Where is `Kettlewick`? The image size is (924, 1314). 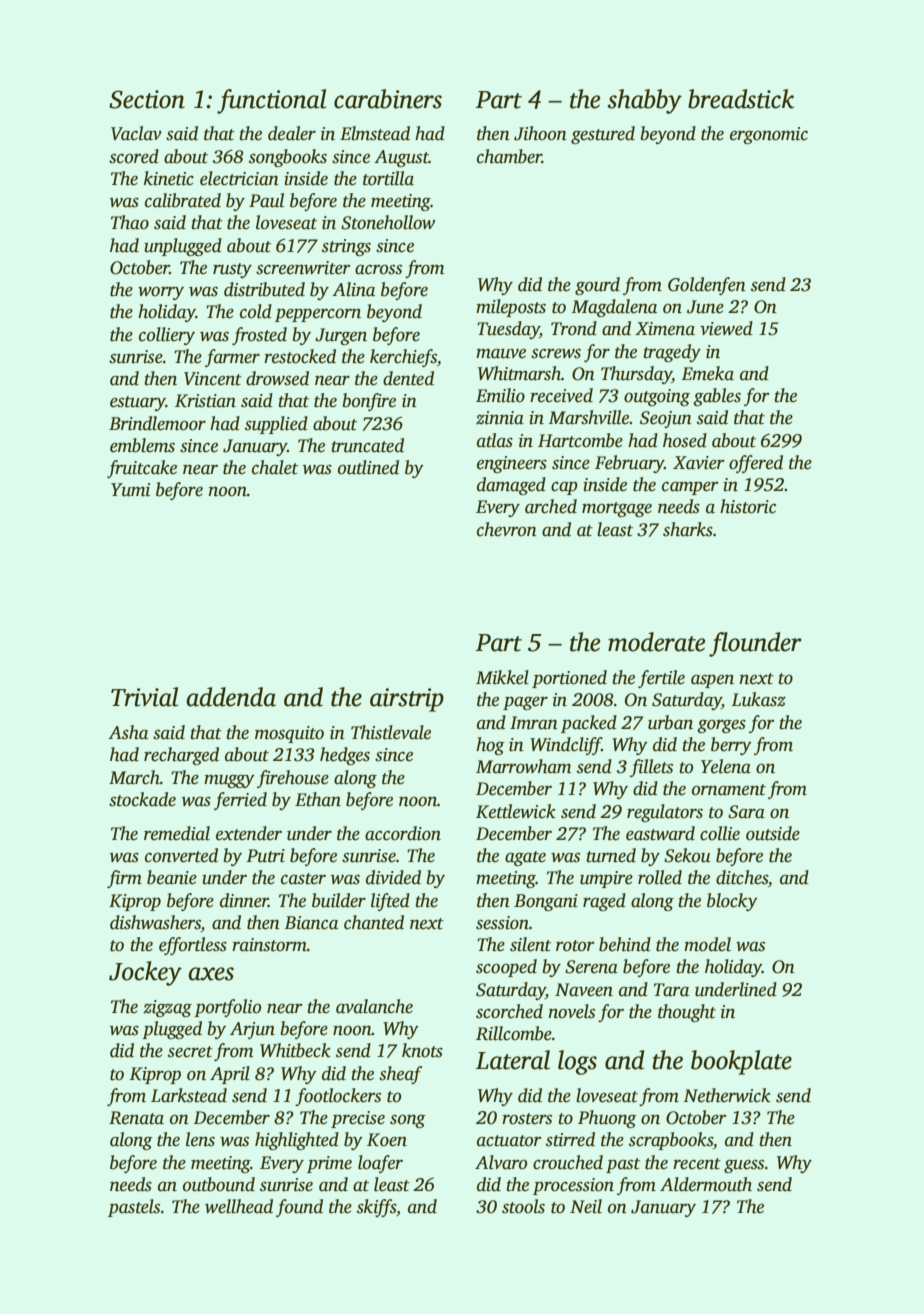
Kettlewick is located at coordinates (516, 811).
